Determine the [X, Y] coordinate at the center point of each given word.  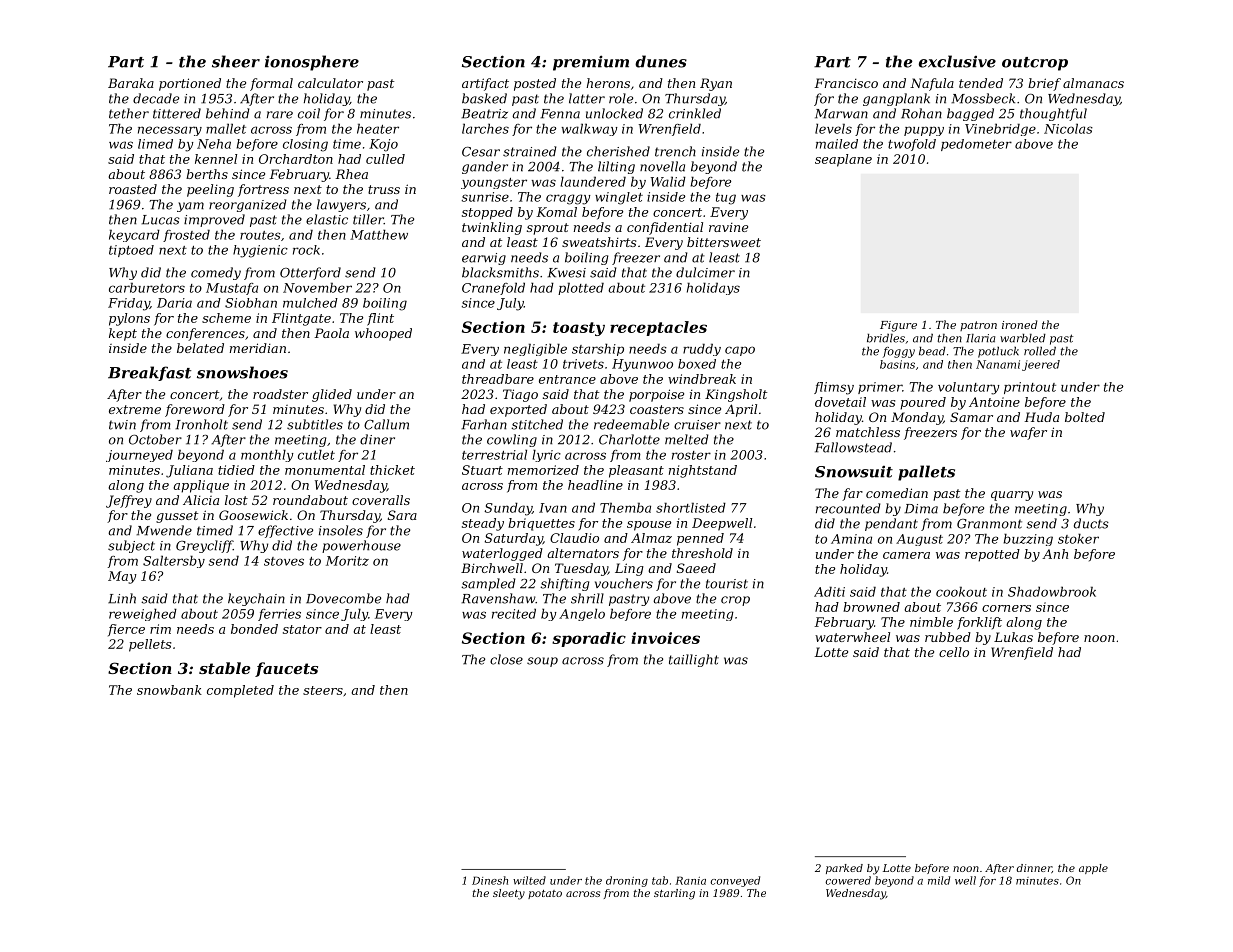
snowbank [169, 690]
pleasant [636, 471]
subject [131, 546]
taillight [694, 660]
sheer [236, 61]
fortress [263, 190]
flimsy [834, 388]
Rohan [921, 113]
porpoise [656, 395]
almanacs [1093, 83]
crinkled [695, 113]
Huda [1041, 417]
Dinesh [490, 880]
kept [123, 334]
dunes [661, 61]
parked [844, 869]
